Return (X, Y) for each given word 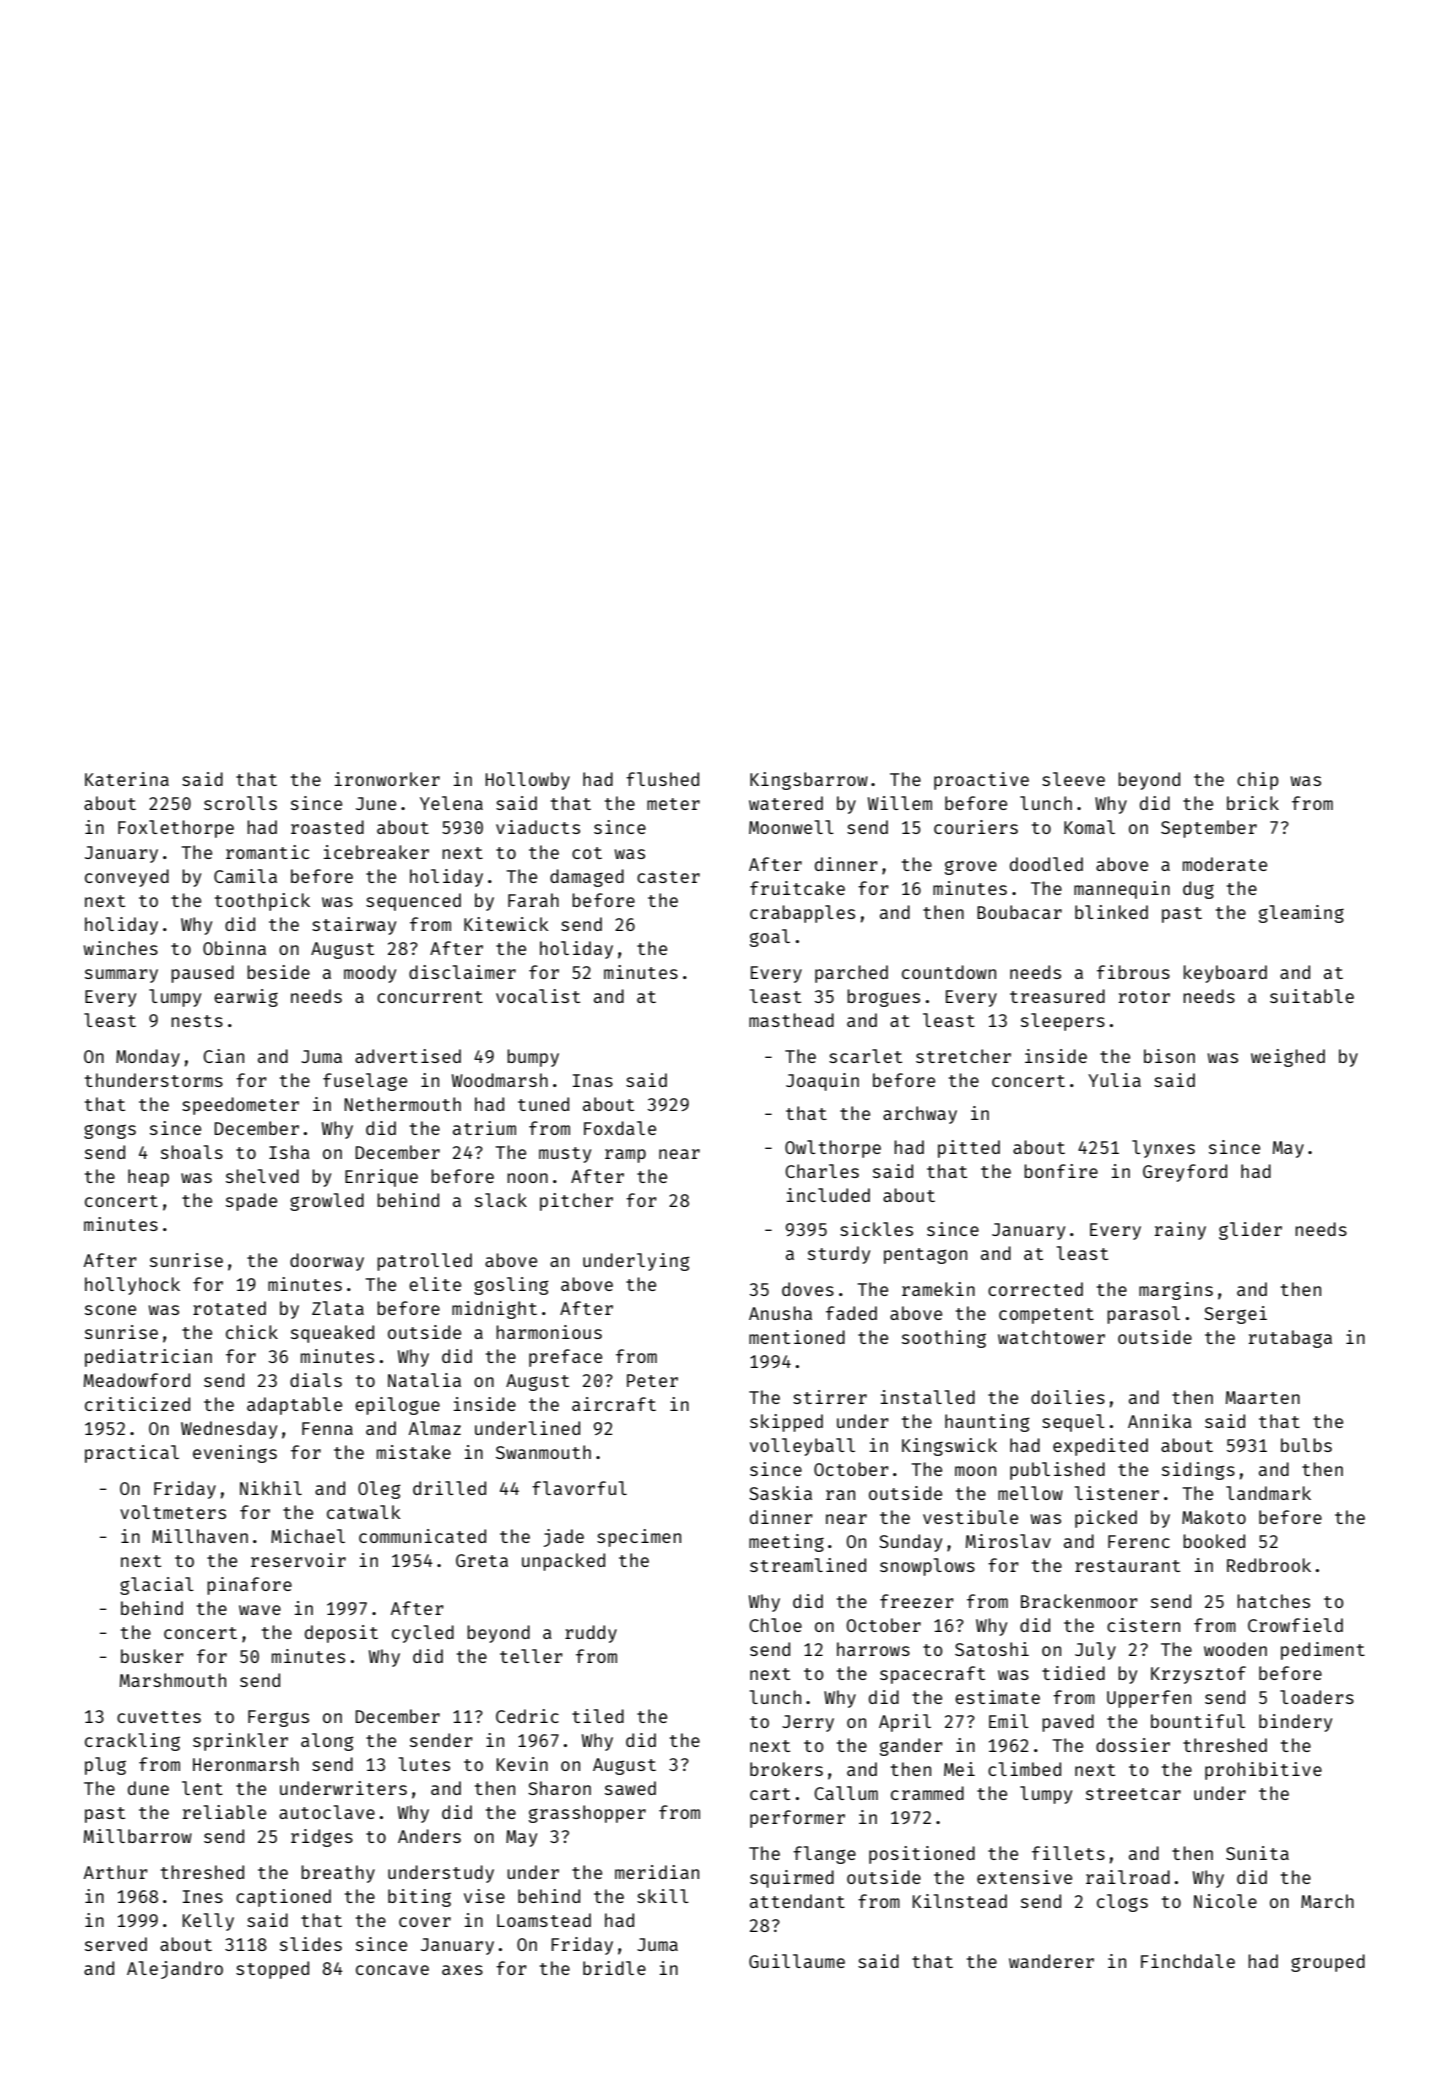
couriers (976, 827)
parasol (1143, 1315)
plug (105, 1766)
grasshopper (587, 1814)
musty (565, 1155)
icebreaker (376, 852)
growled (327, 1202)
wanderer (1051, 1961)
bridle (614, 1968)
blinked (1111, 912)
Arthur (116, 1872)
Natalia (424, 1380)
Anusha (780, 1313)
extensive (1024, 1877)
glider (1250, 1231)
